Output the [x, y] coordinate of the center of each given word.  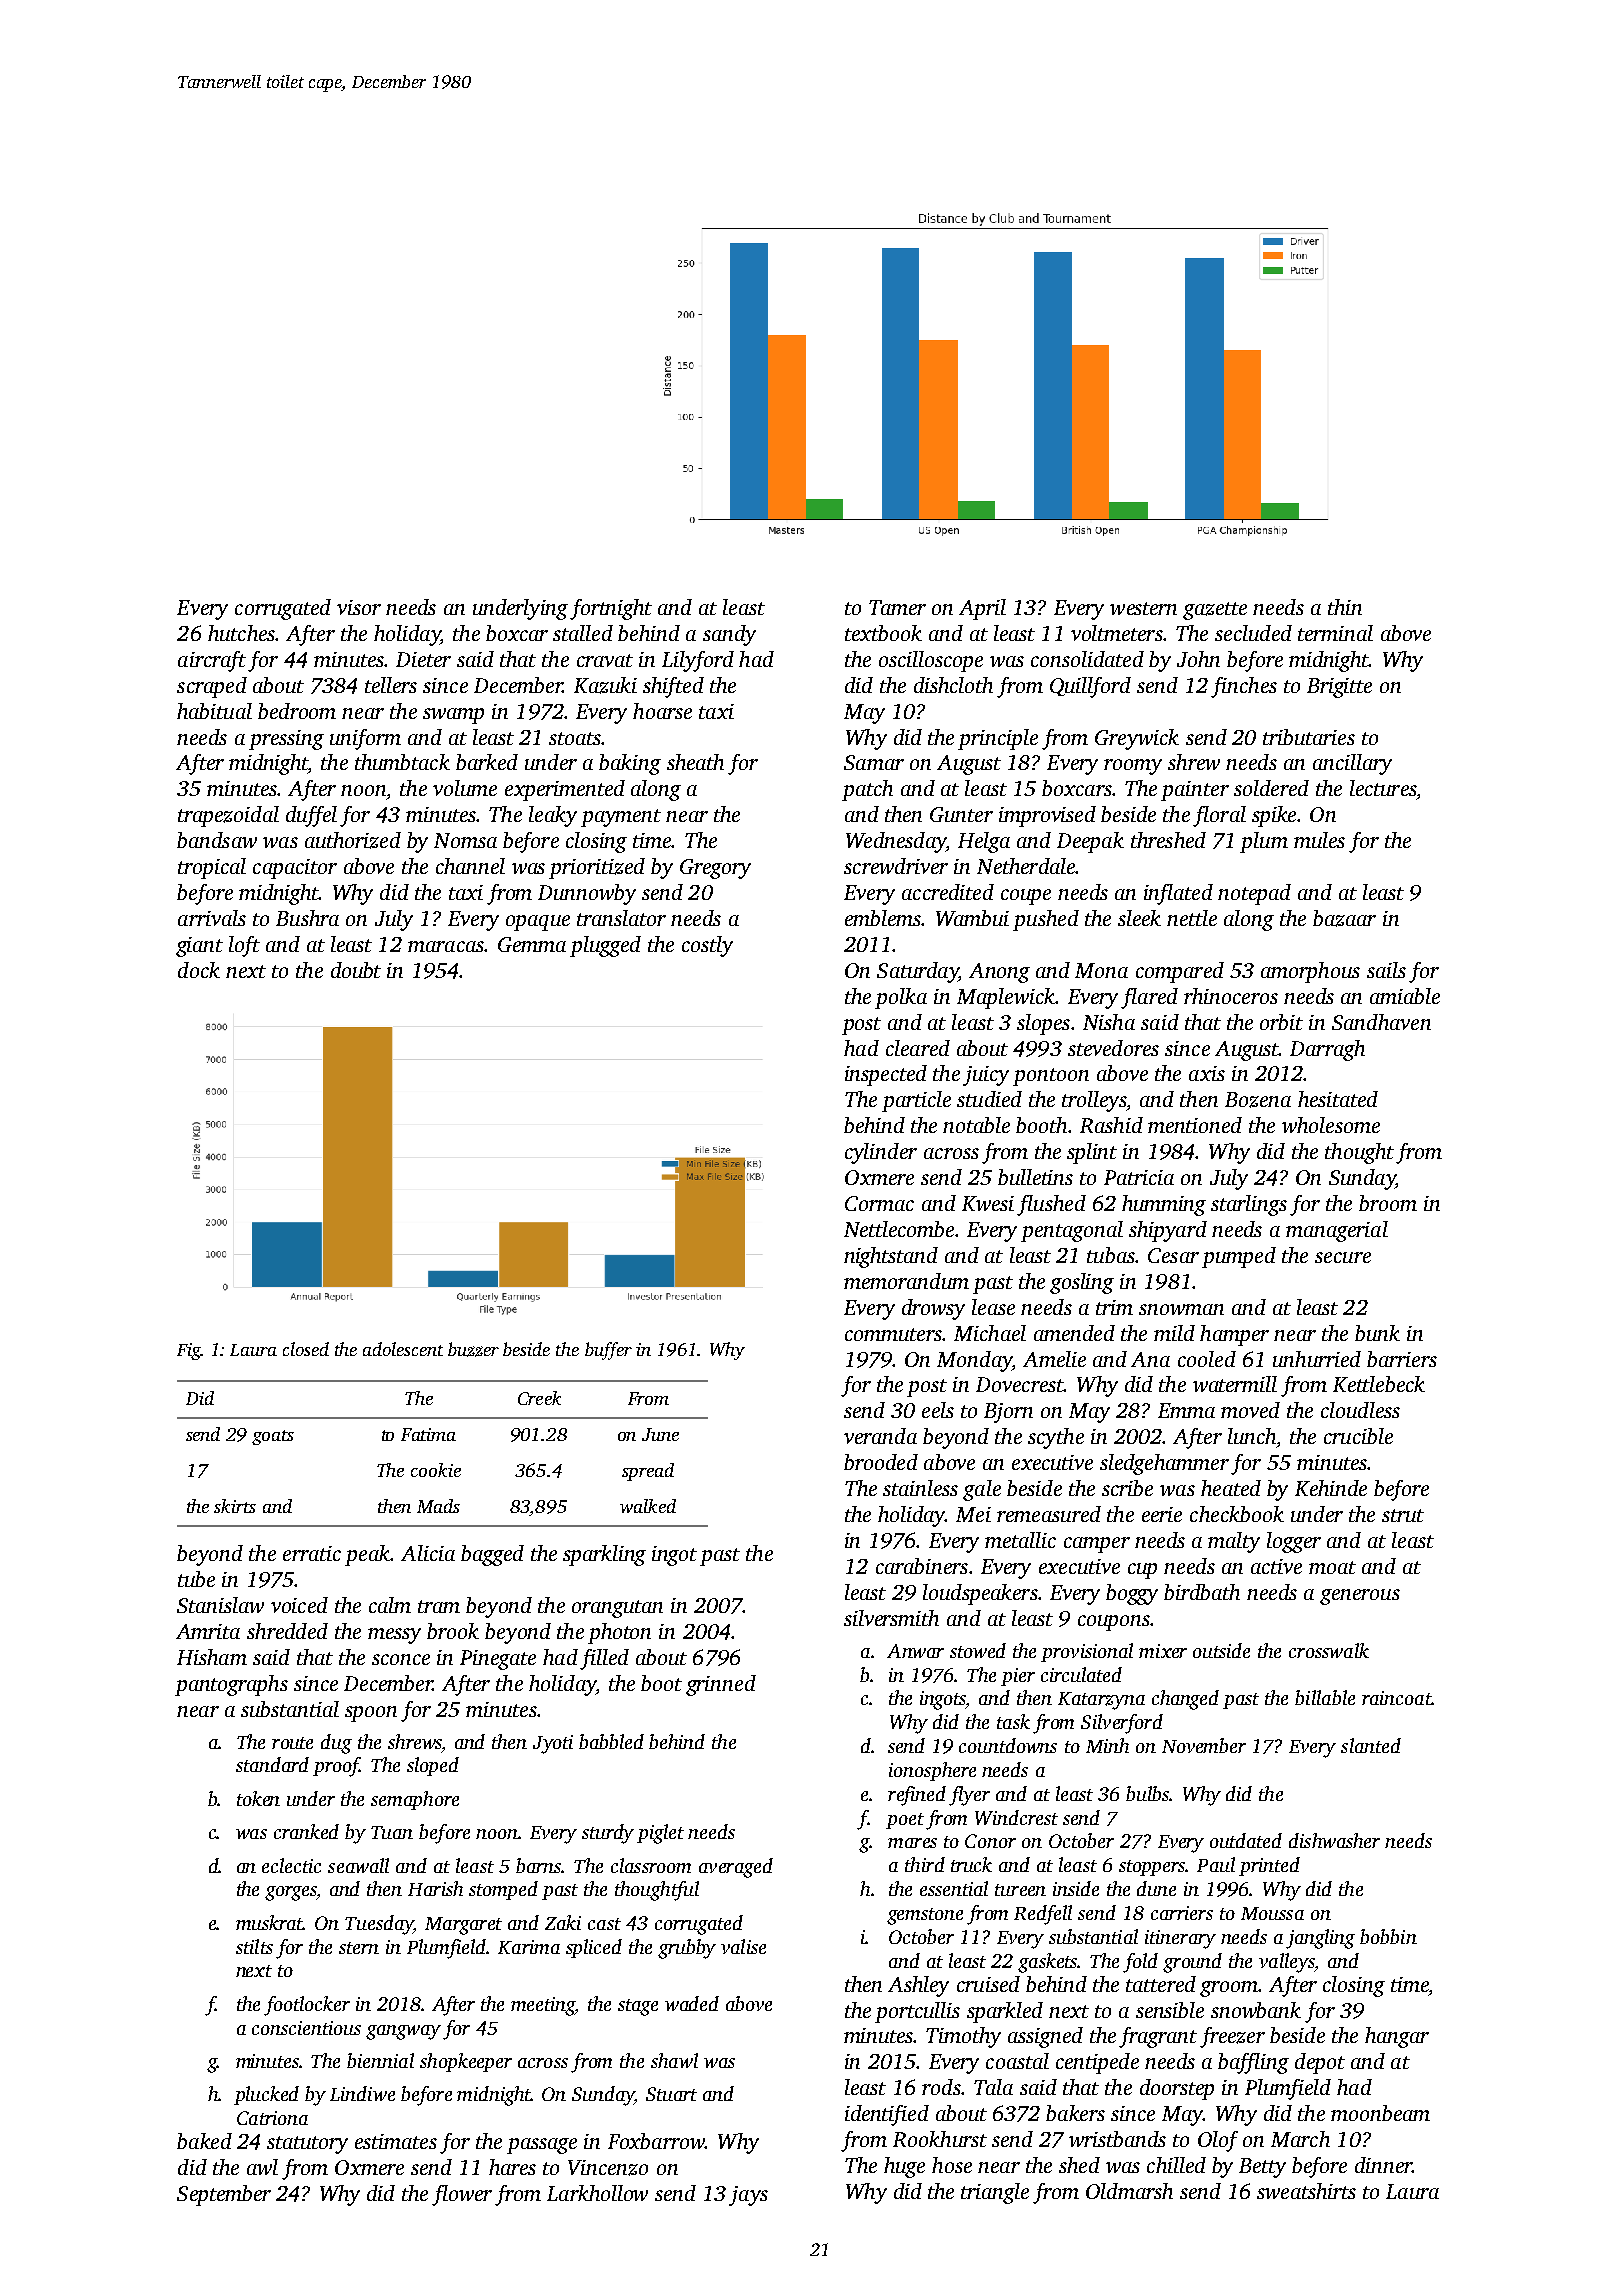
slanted [1371, 1745]
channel [470, 866]
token [258, 1798]
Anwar [915, 1651]
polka [901, 998]
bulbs [1148, 1793]
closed [306, 1349]
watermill [1235, 1384]
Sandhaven [1381, 1022]
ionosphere [932, 1771]
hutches [242, 633]
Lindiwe [362, 2093]
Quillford [1090, 687]
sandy [729, 635]
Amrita [208, 1631]
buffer [608, 1351]
